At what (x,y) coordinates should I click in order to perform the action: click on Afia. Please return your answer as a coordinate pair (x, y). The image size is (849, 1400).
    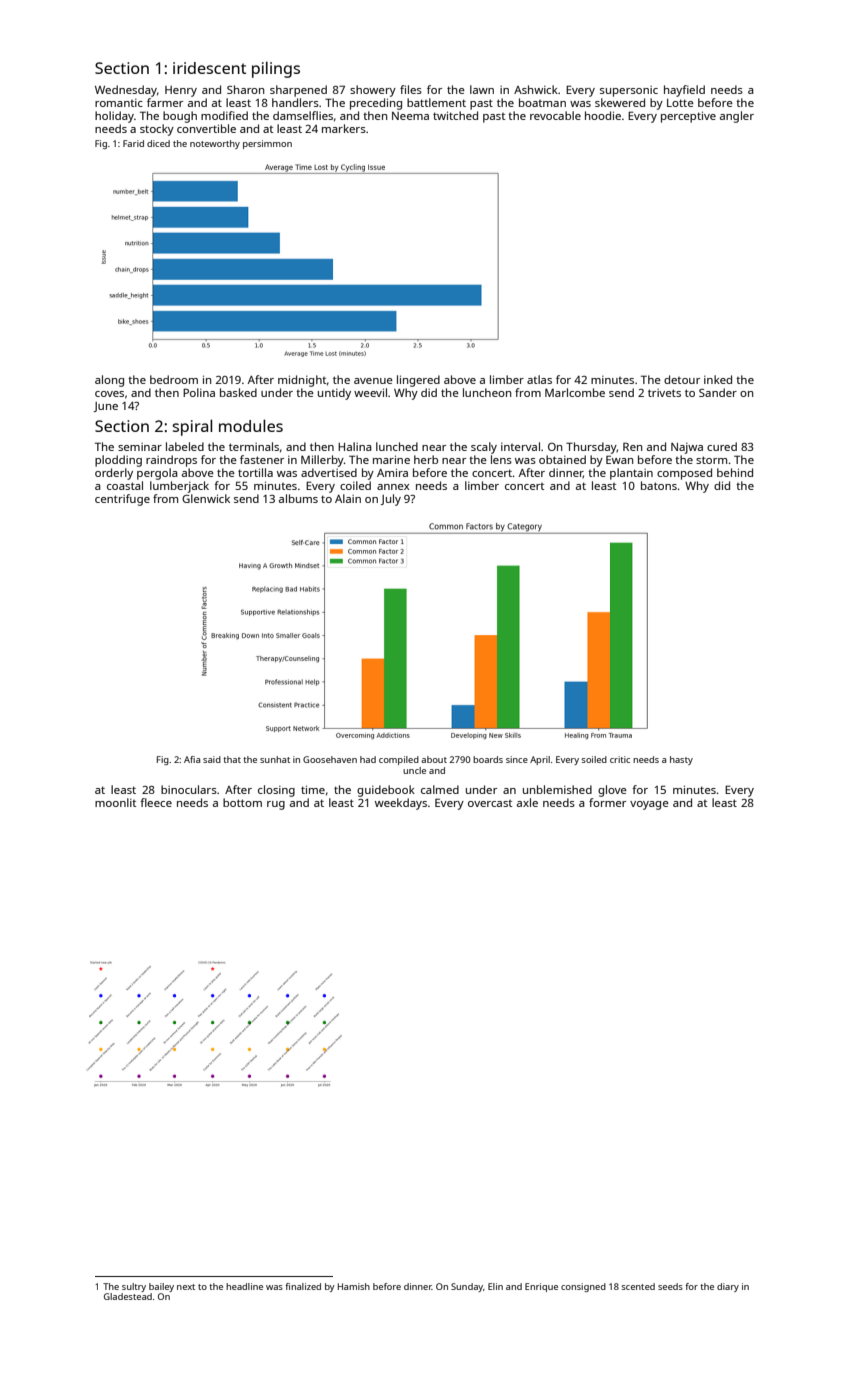
    Looking at the image, I should click on (192, 759).
